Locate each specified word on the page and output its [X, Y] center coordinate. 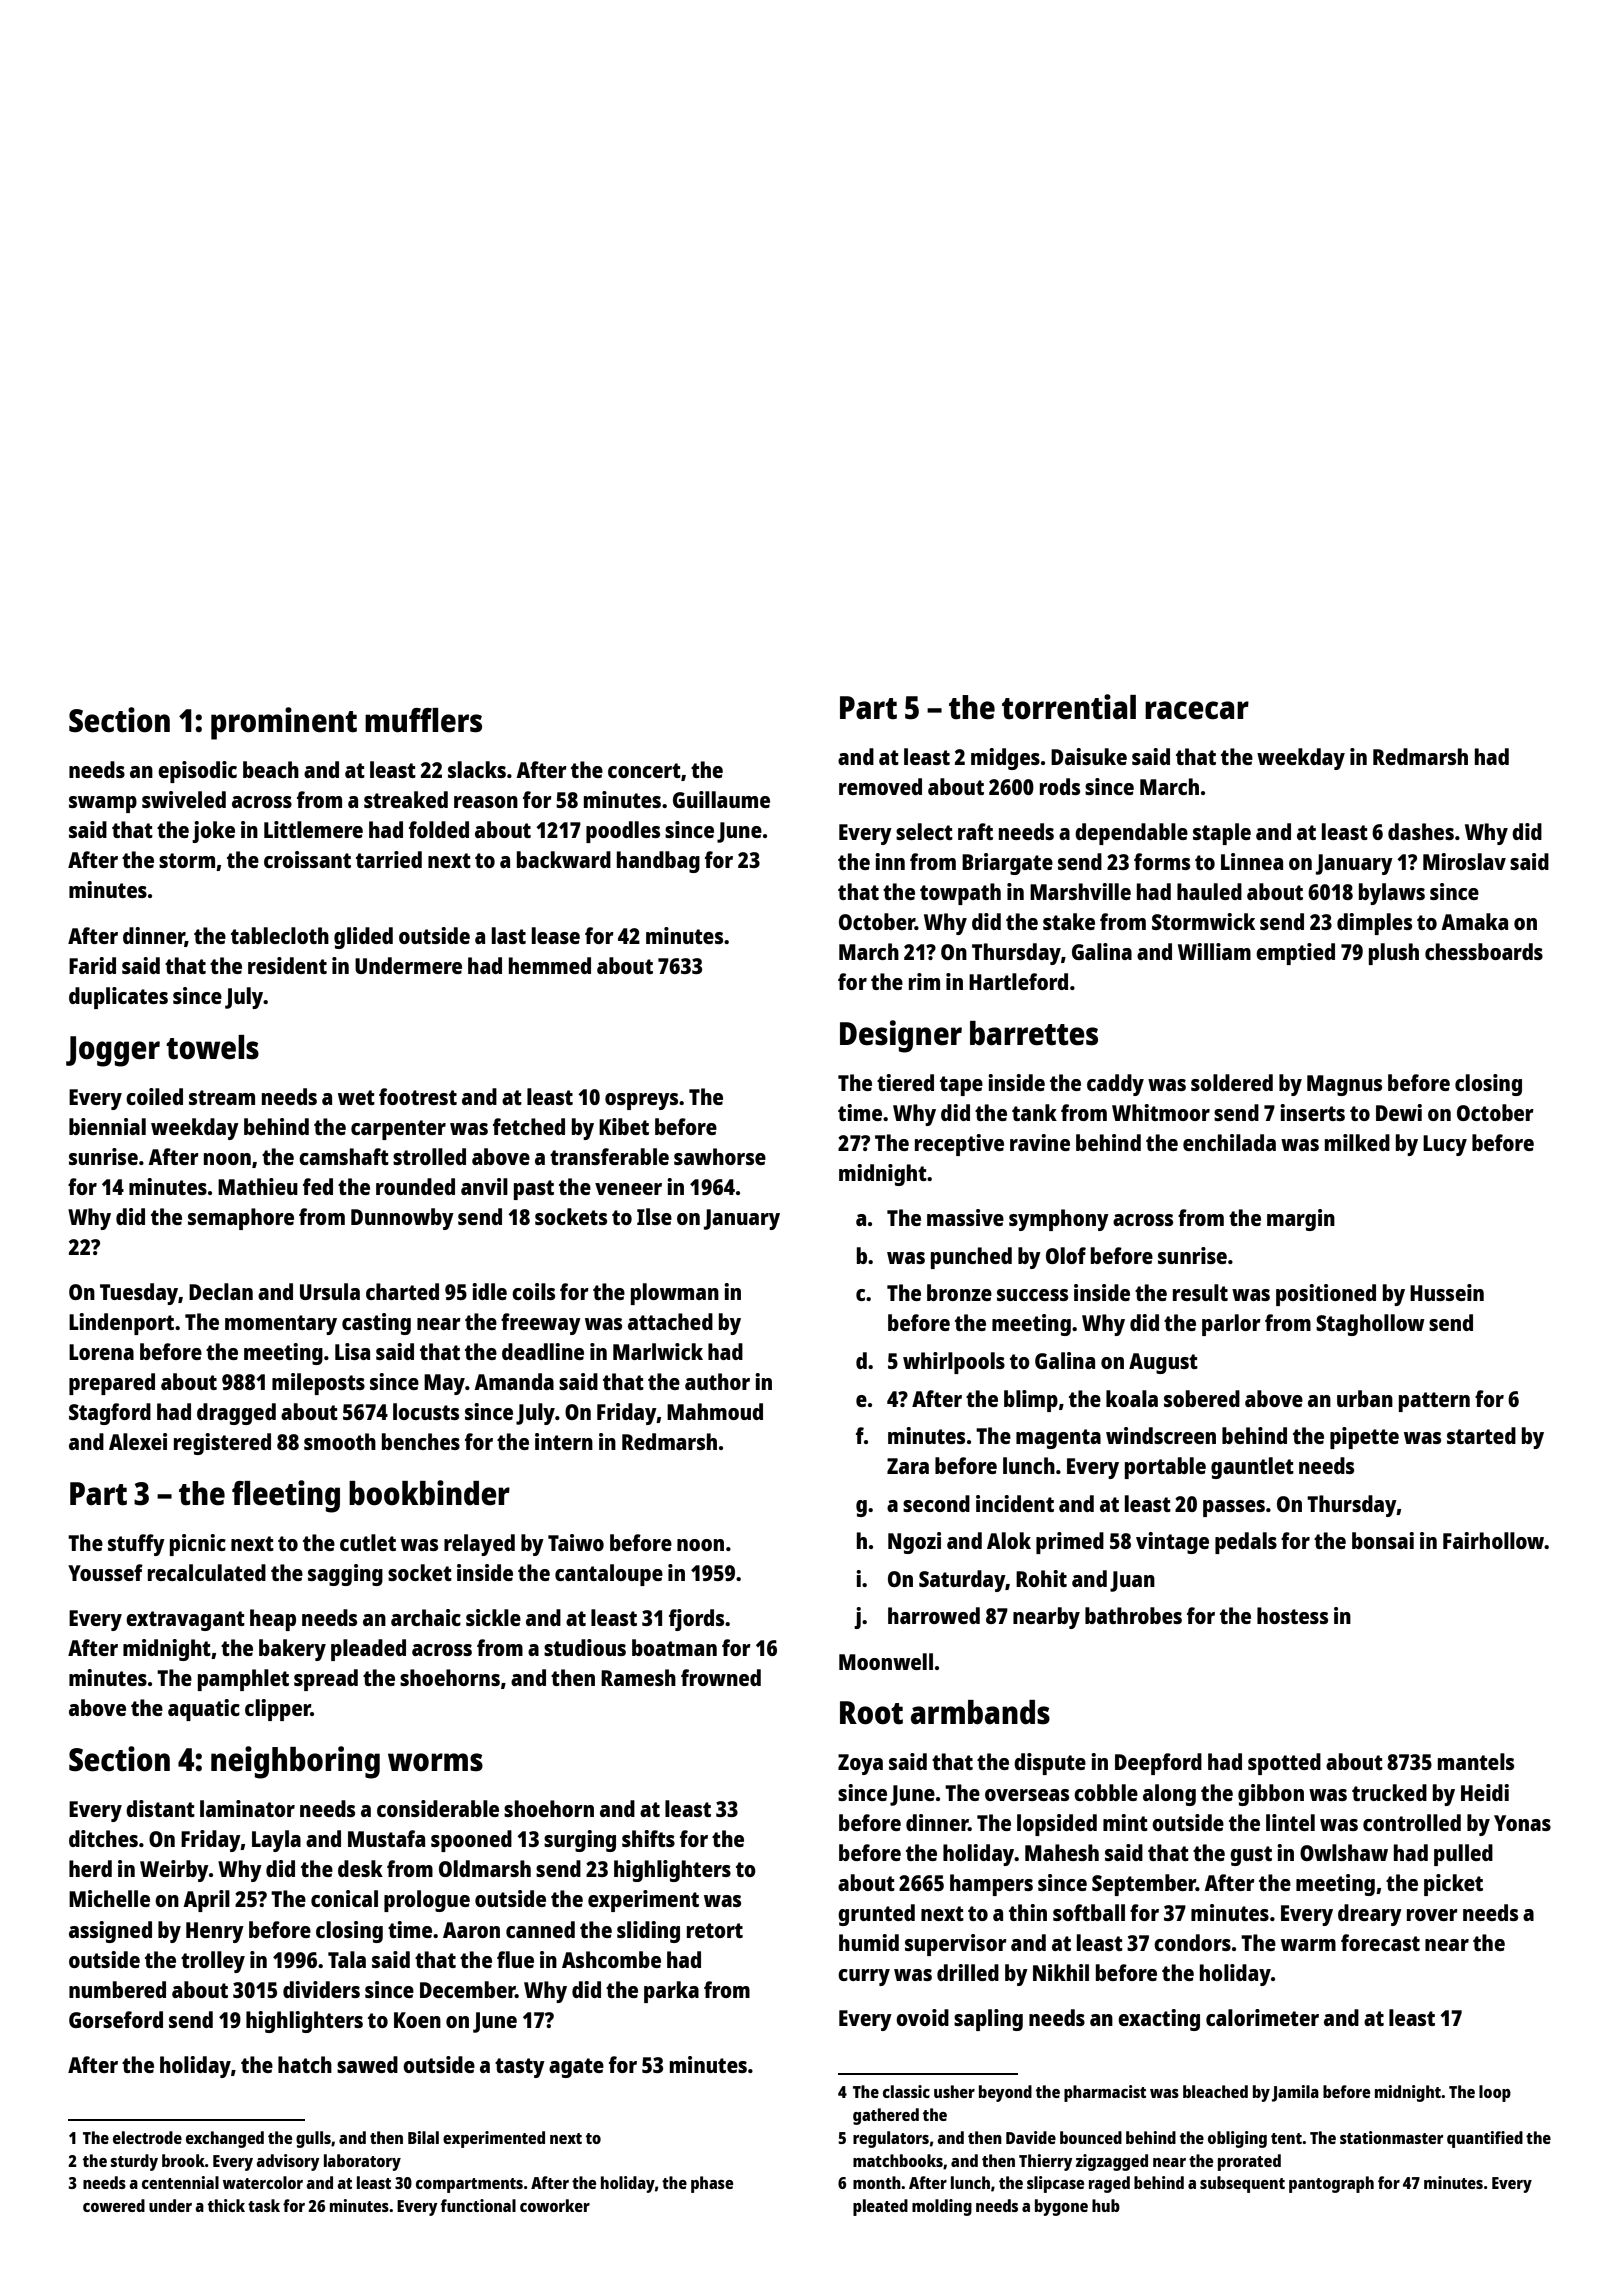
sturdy [134, 2162]
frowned [721, 1677]
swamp [103, 804]
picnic [198, 1545]
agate [576, 2068]
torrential [1069, 707]
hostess [1292, 1615]
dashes [1421, 831]
